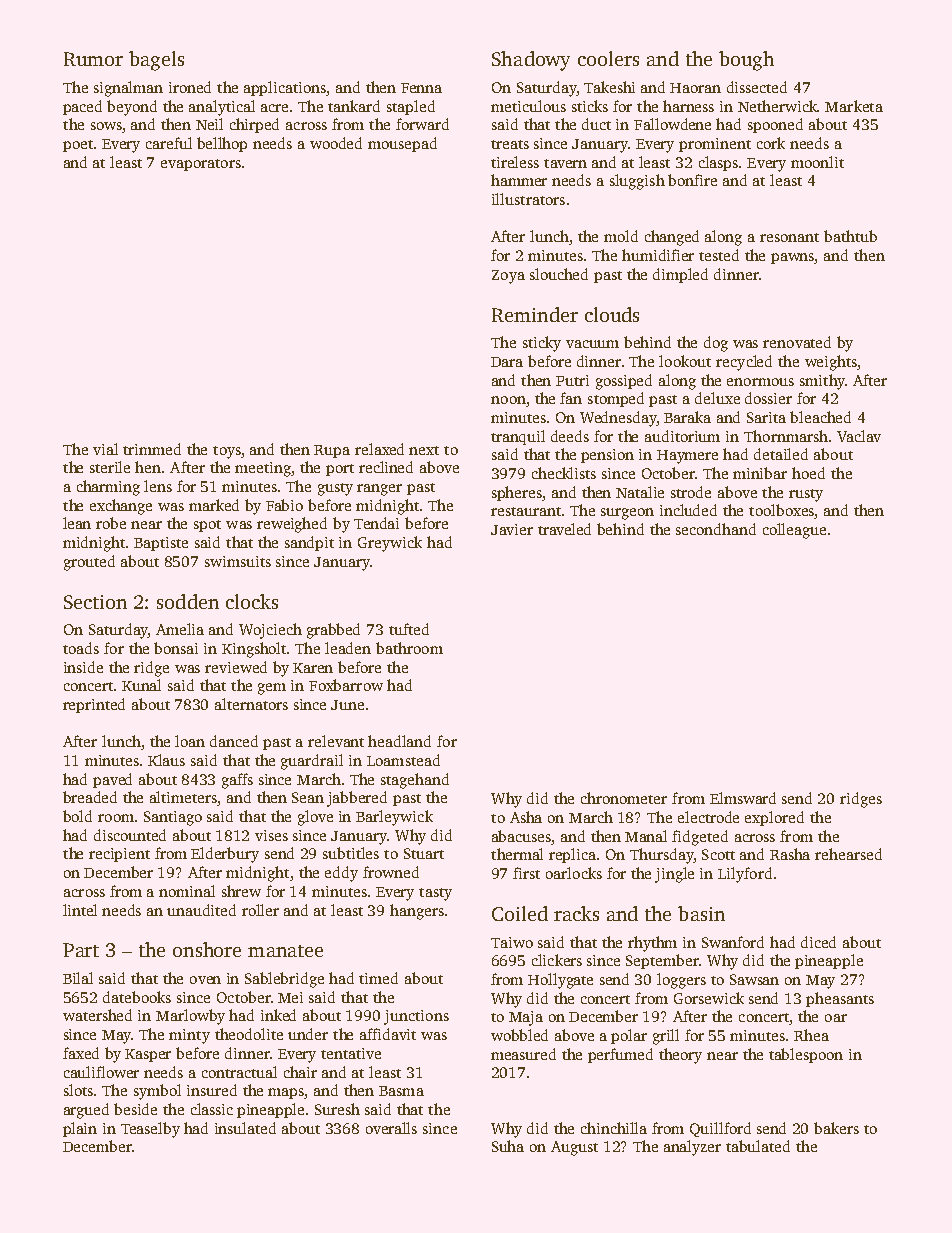 The height and width of the image is (1233, 952). What do you see at coordinates (571, 398) in the image?
I see `fan` at bounding box center [571, 398].
